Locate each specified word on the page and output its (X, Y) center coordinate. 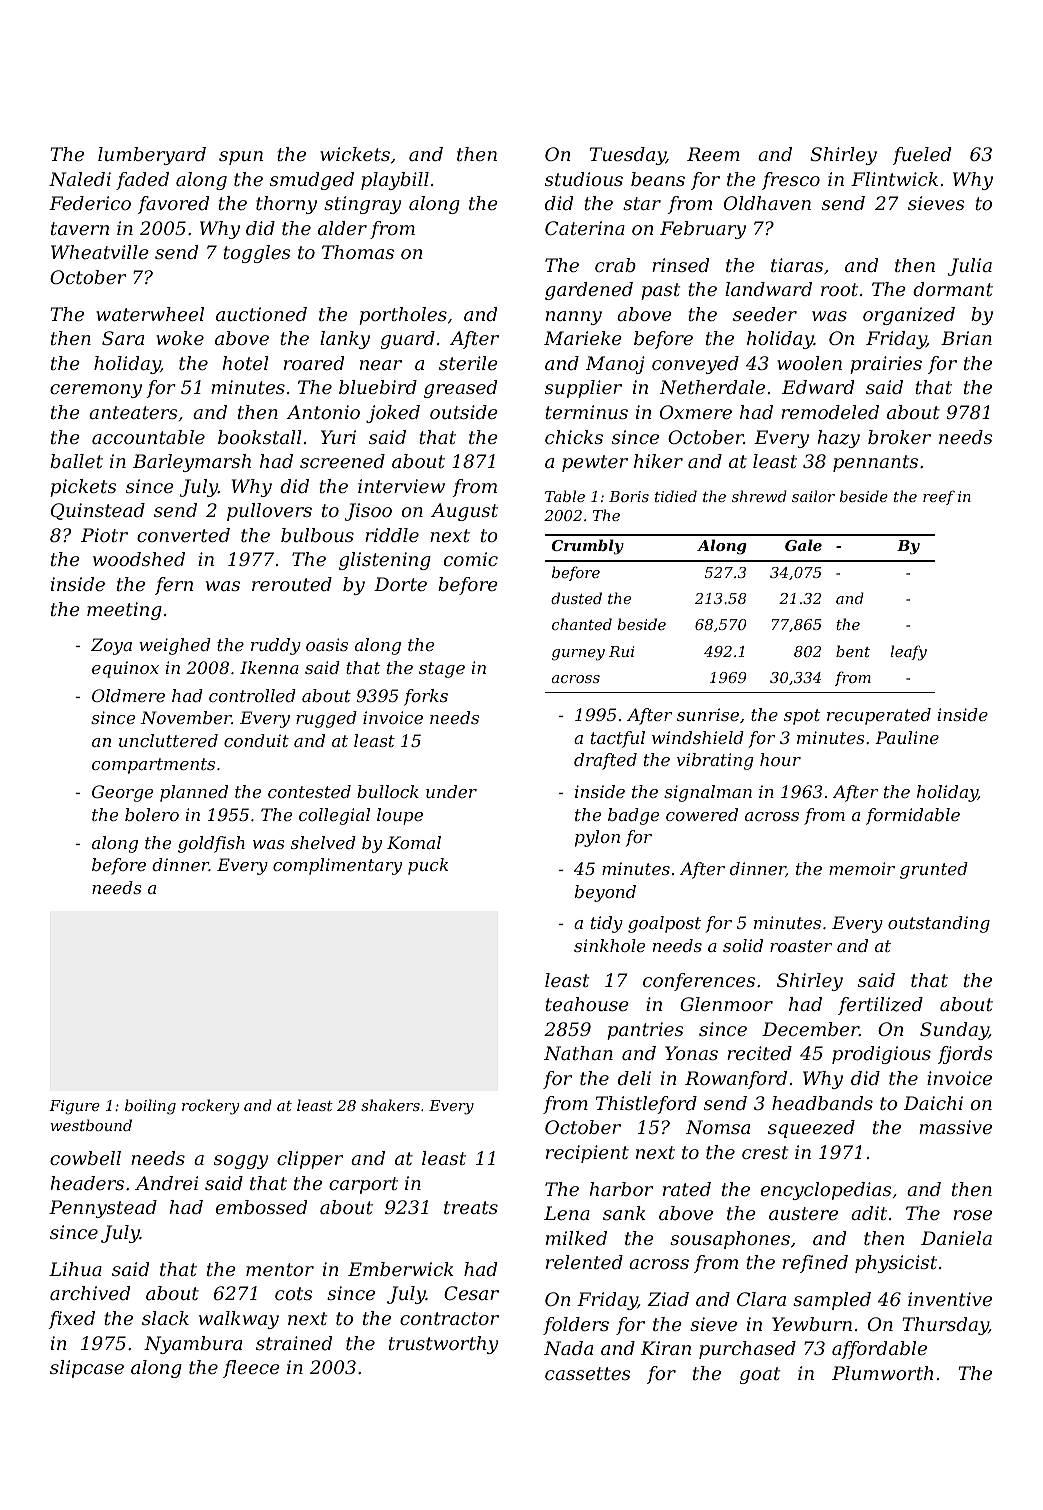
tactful (618, 739)
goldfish (211, 844)
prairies (886, 365)
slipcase (87, 1369)
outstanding (939, 924)
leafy (908, 653)
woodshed (139, 559)
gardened (589, 291)
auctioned (261, 314)
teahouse (587, 1004)
